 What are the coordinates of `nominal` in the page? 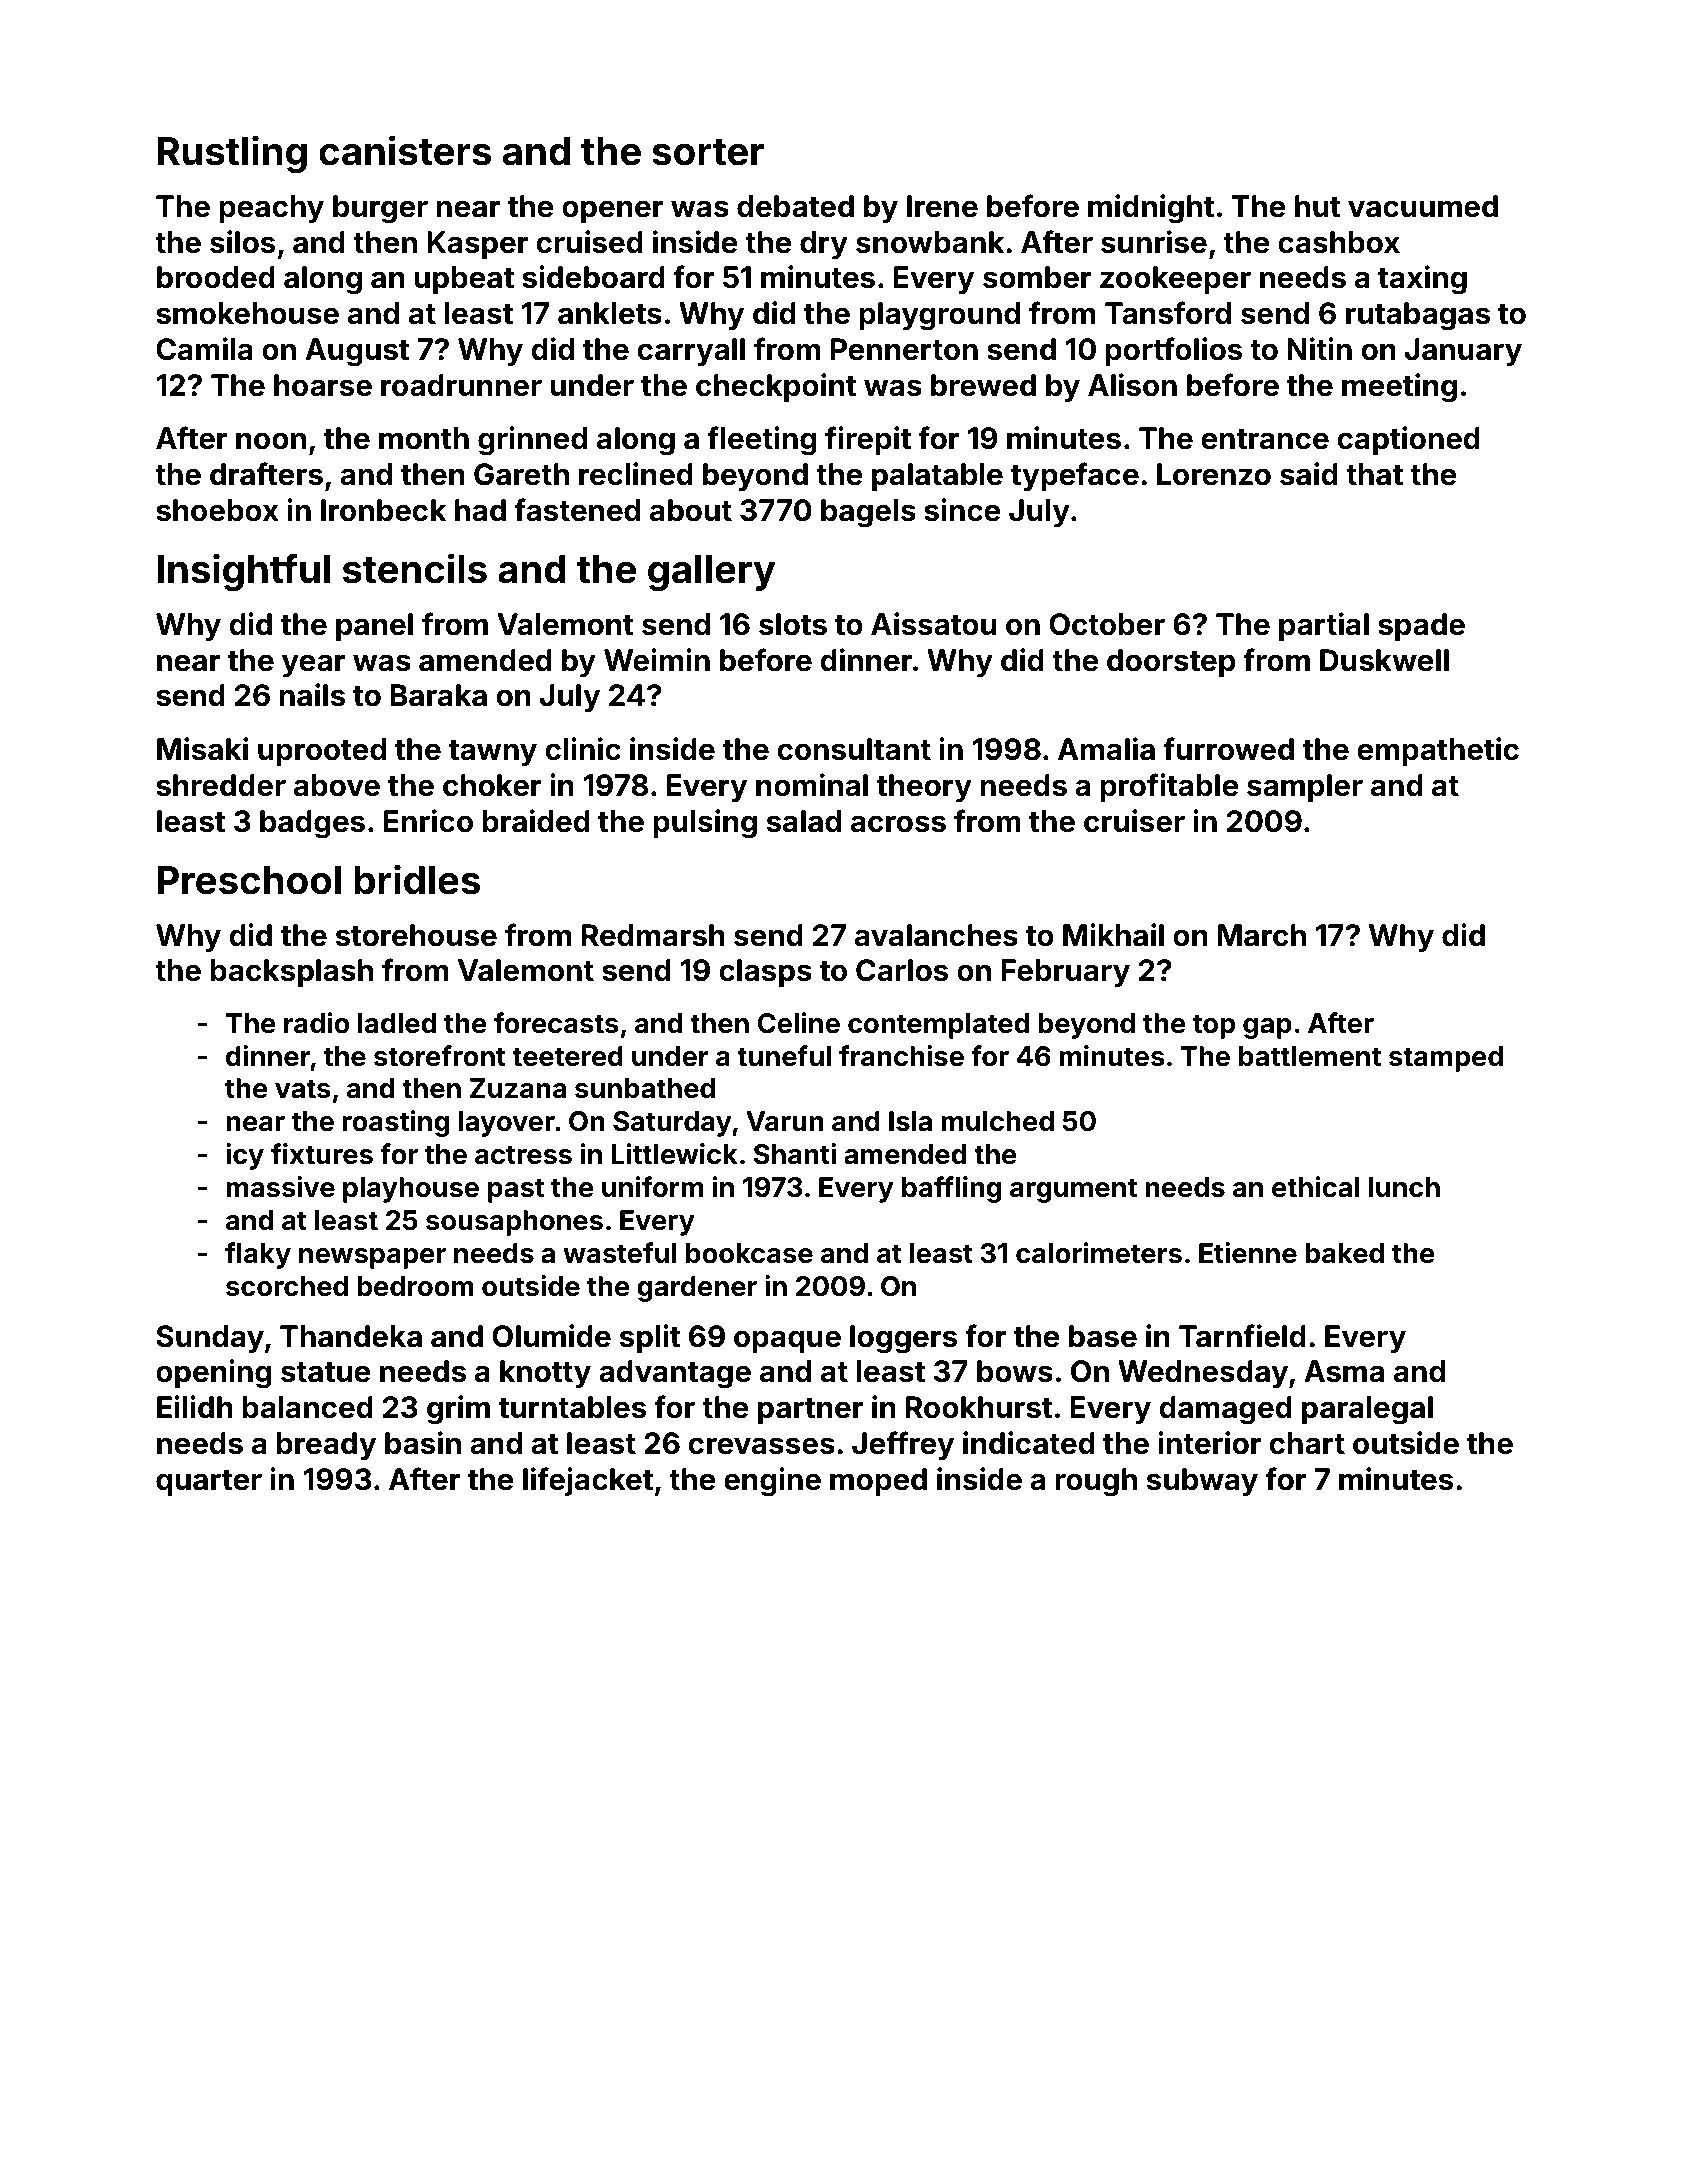 It's located at (812, 785).
